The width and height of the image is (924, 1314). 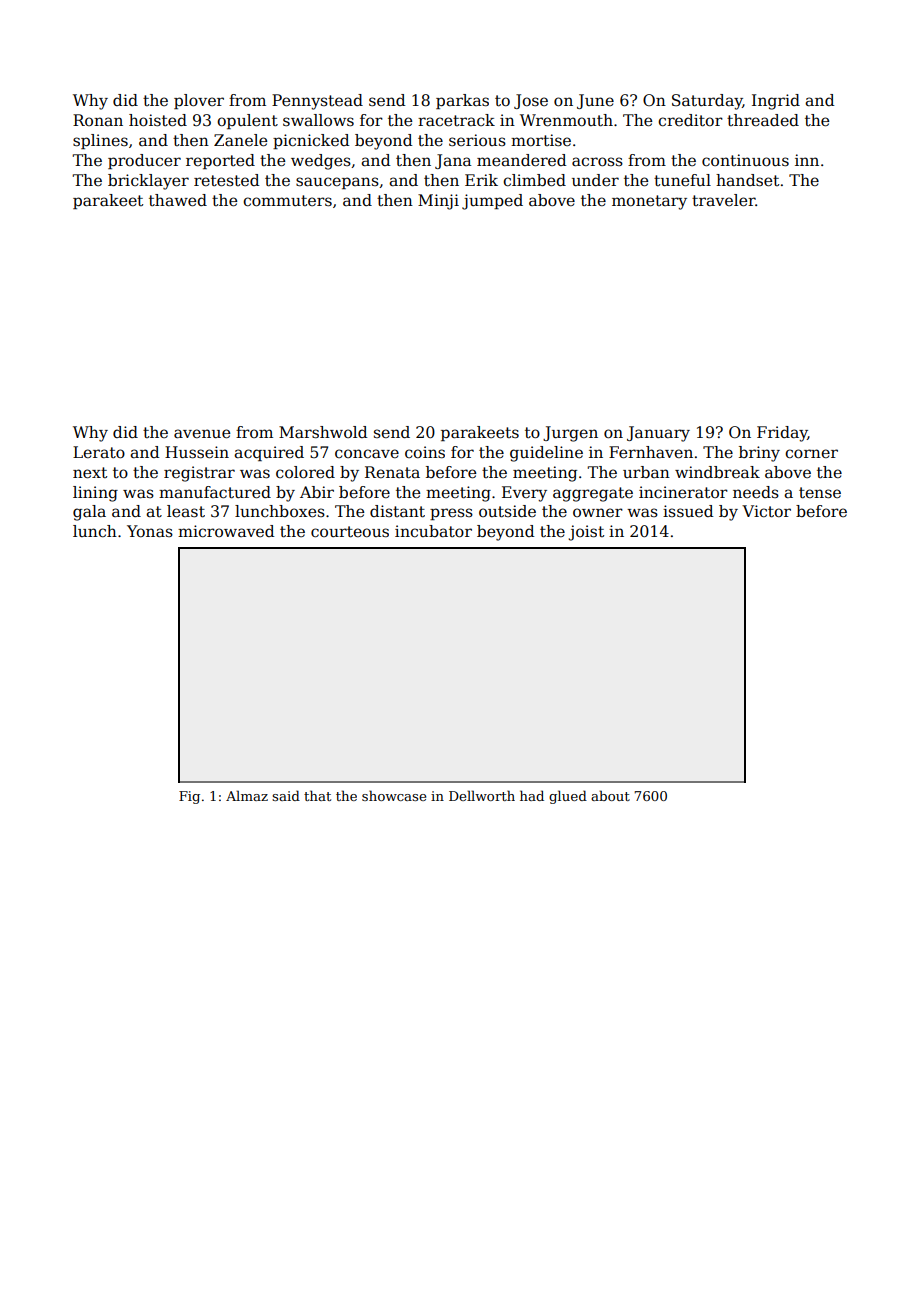 What do you see at coordinates (337, 183) in the image?
I see `saucepans` at bounding box center [337, 183].
